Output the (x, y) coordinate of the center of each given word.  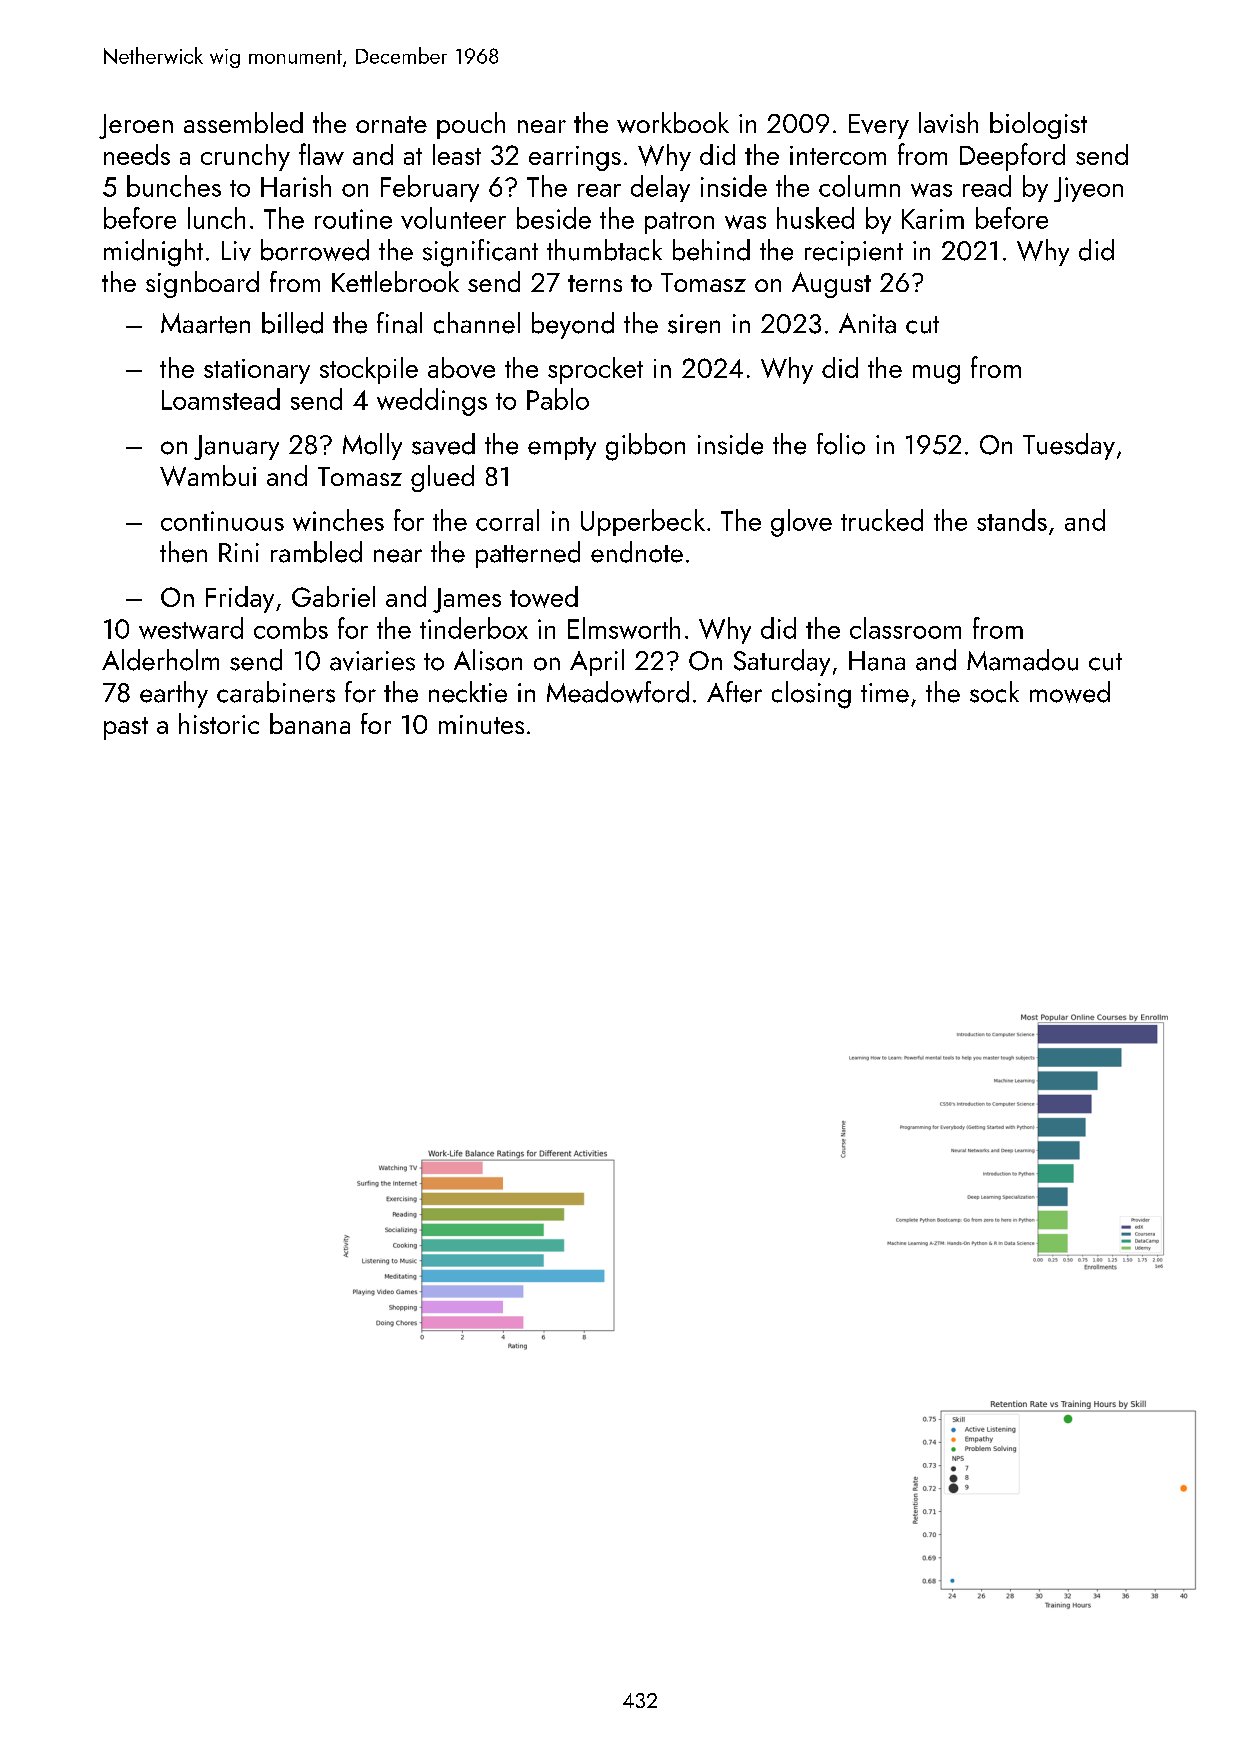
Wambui (208, 475)
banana (310, 723)
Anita (867, 323)
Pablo (558, 399)
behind (711, 250)
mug (936, 374)
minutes (481, 724)
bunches (174, 186)
